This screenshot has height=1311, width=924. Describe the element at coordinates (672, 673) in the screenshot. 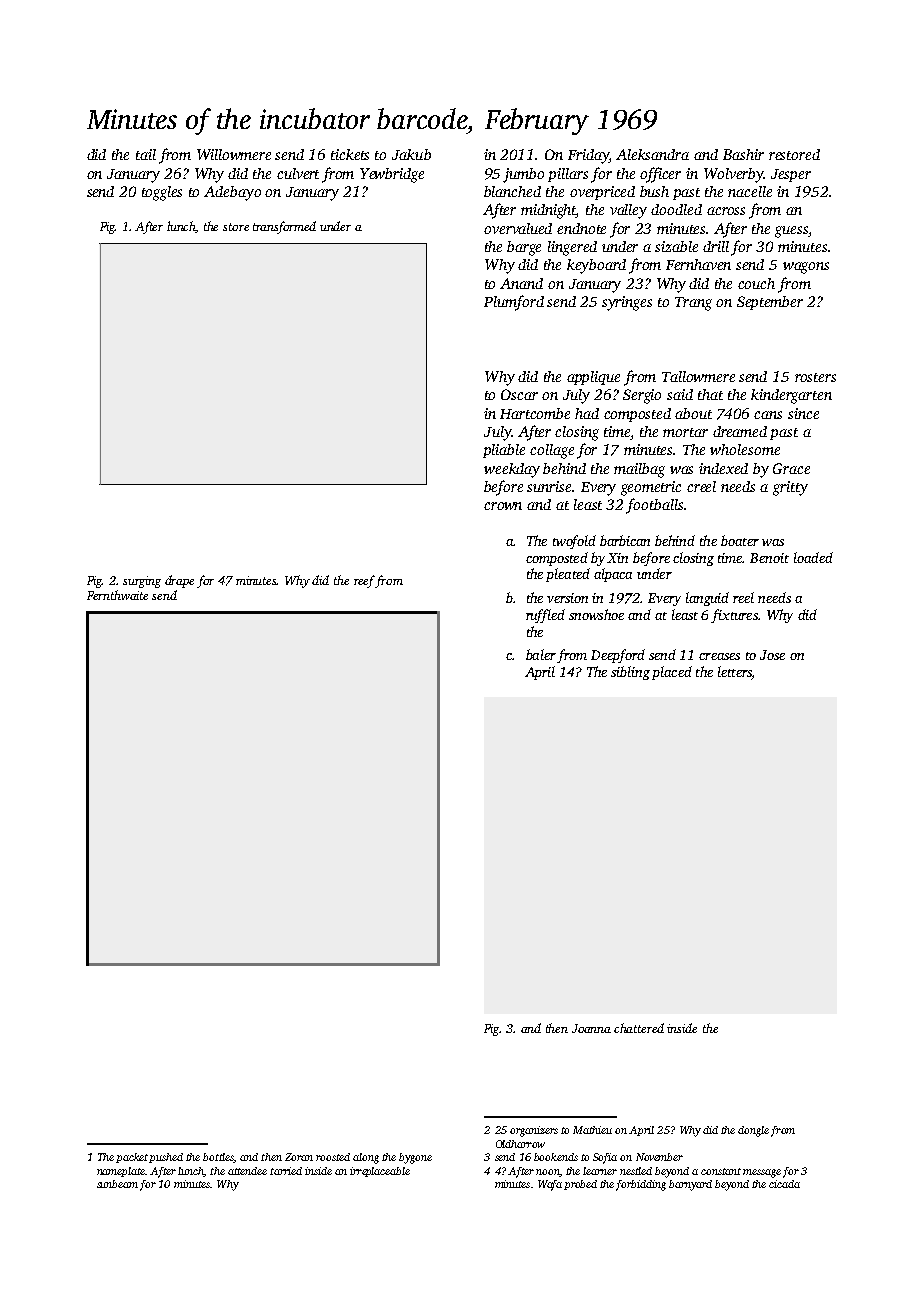

I see `placed` at that location.
